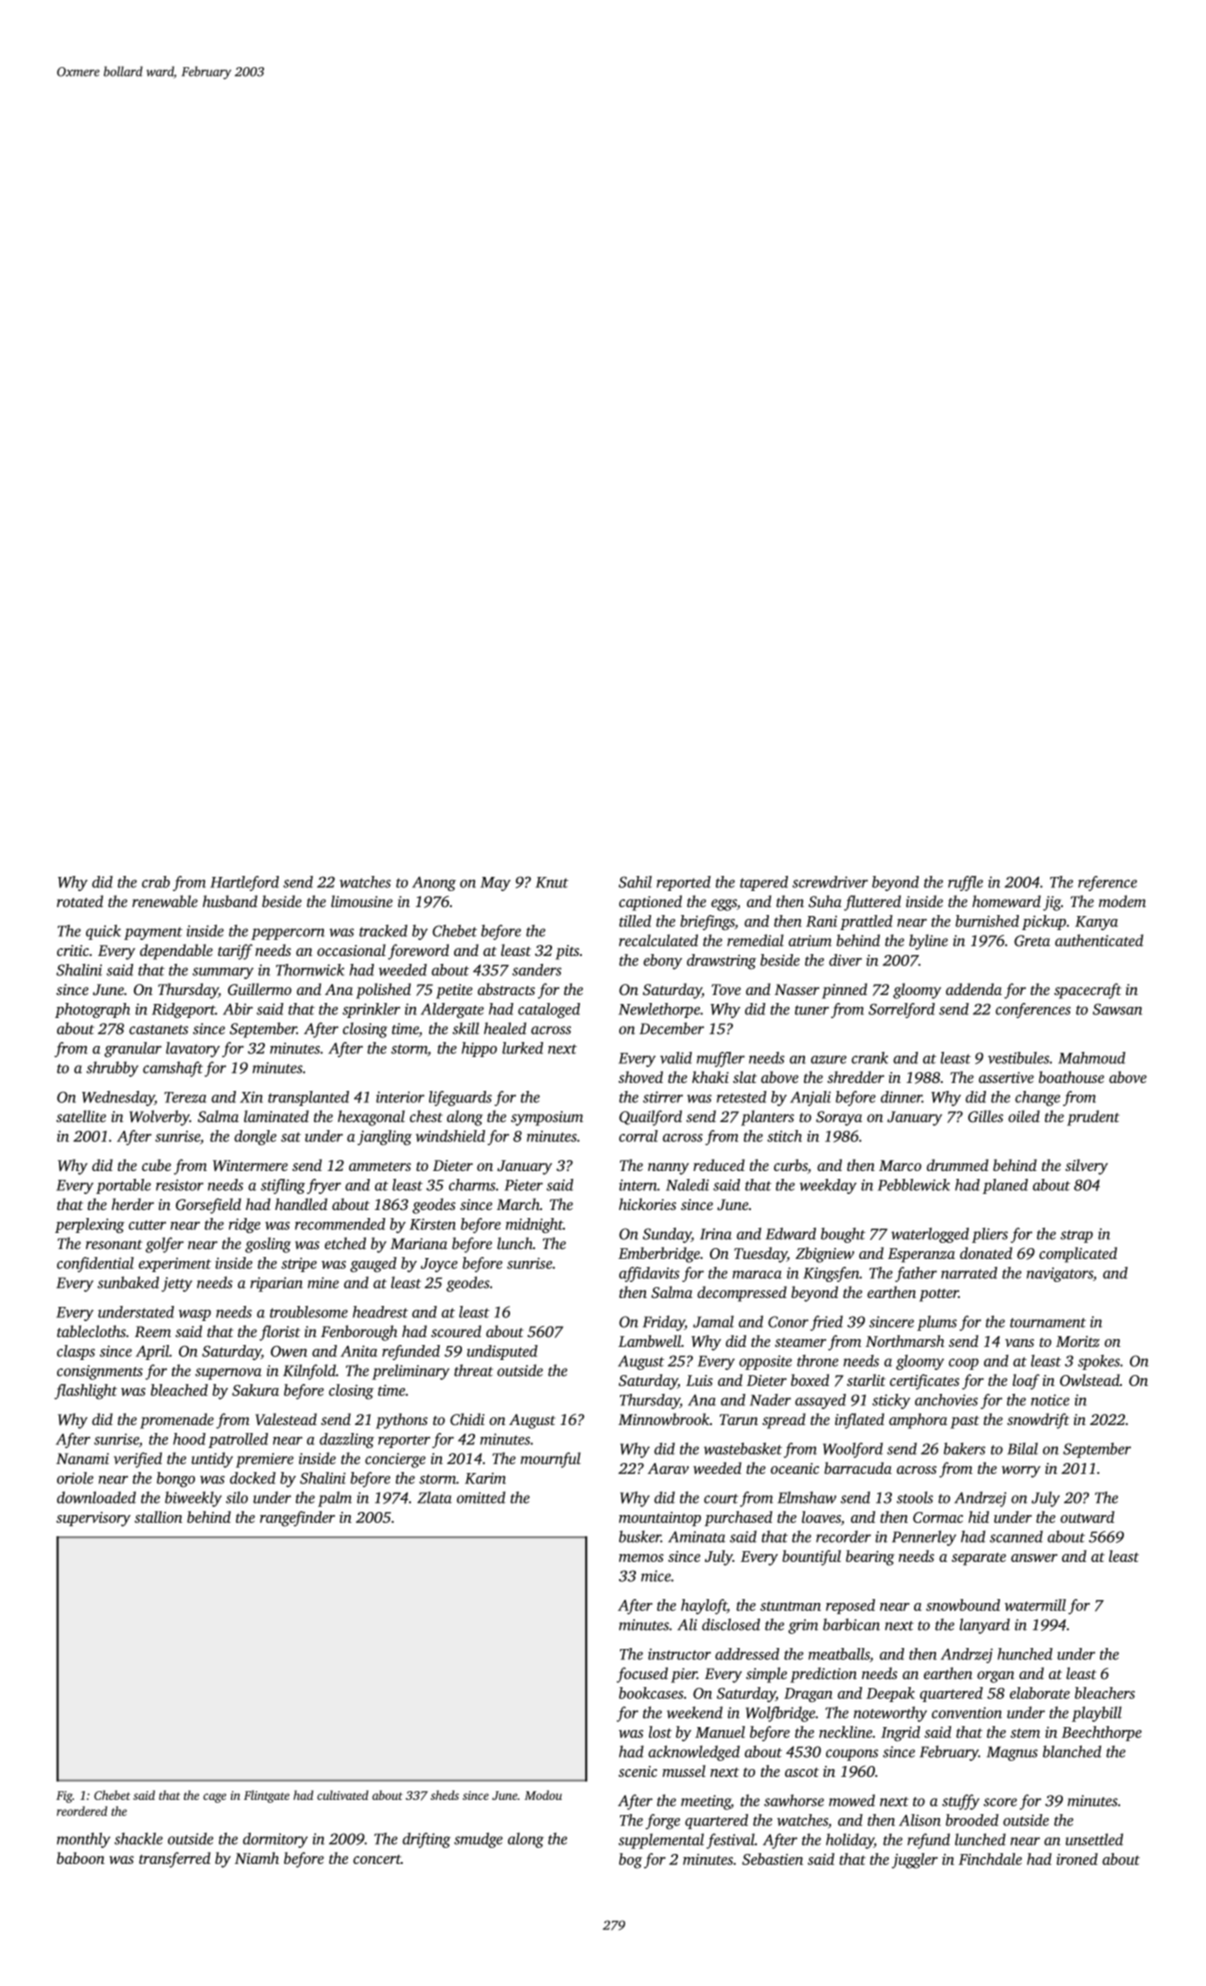  I want to click on worry, so click(1021, 1472).
